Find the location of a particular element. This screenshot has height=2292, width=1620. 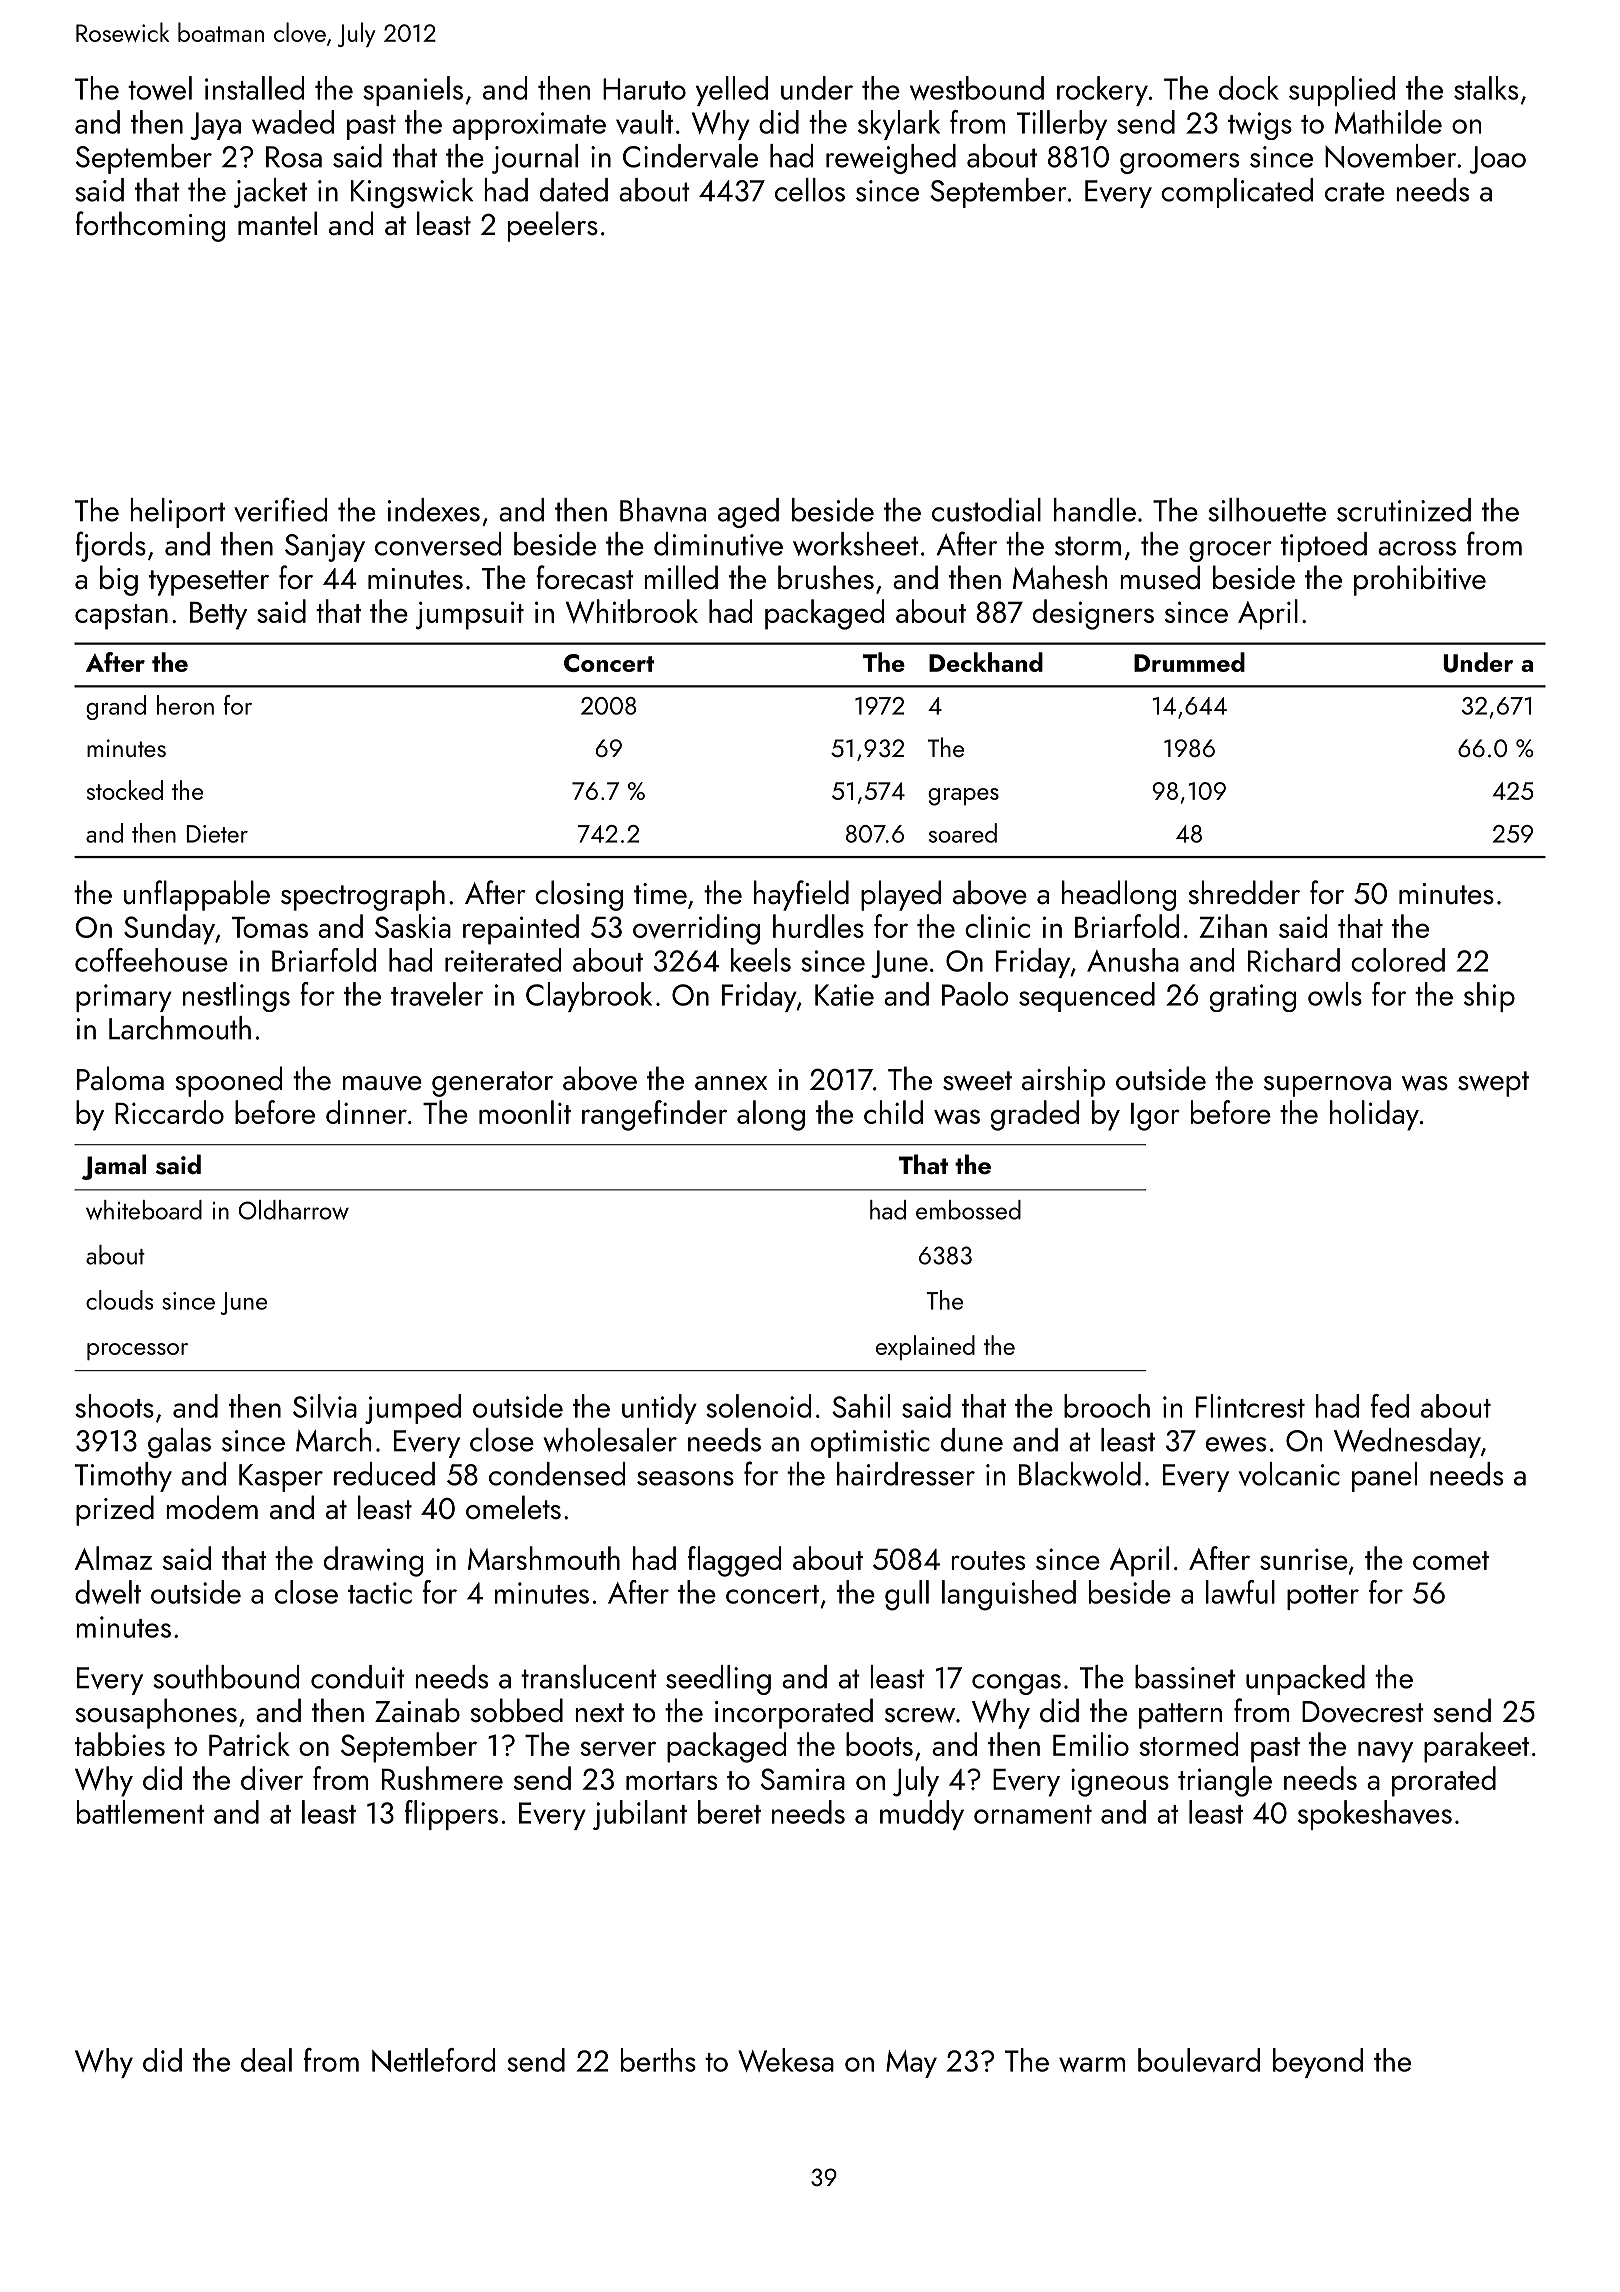

westbound is located at coordinates (977, 88).
